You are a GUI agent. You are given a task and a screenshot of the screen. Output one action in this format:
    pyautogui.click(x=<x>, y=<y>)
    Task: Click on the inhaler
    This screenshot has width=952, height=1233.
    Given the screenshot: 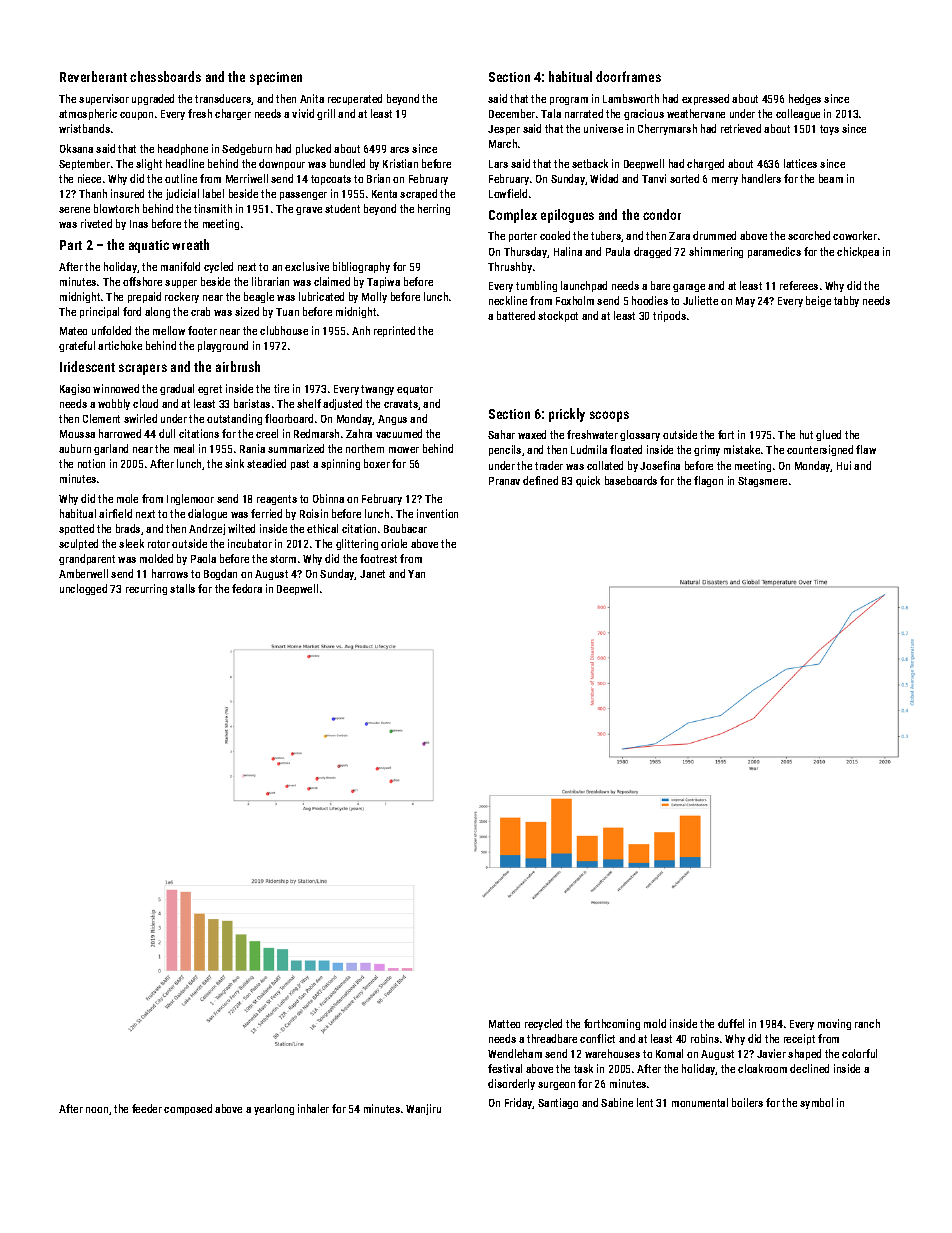 What is the action you would take?
    pyautogui.click(x=313, y=1108)
